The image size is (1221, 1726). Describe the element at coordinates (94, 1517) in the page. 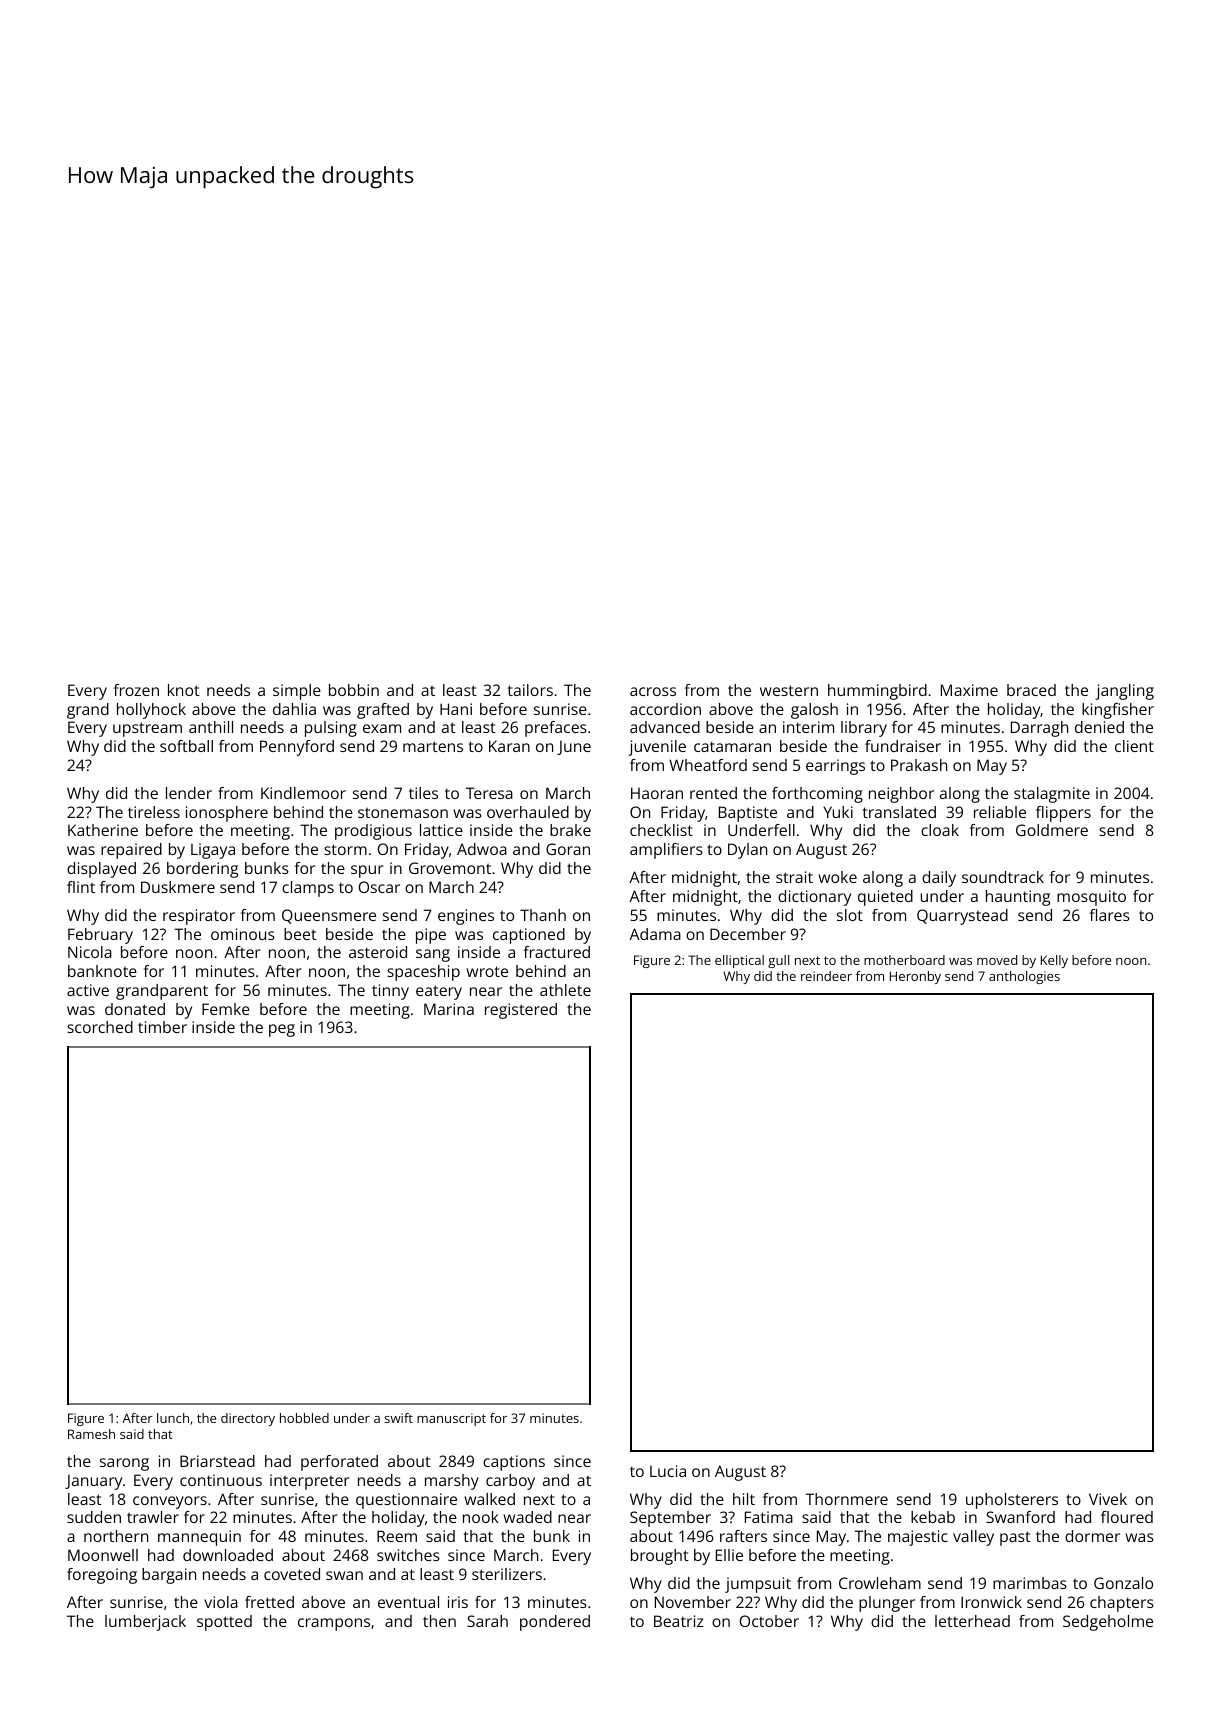

I see `sudden` at that location.
